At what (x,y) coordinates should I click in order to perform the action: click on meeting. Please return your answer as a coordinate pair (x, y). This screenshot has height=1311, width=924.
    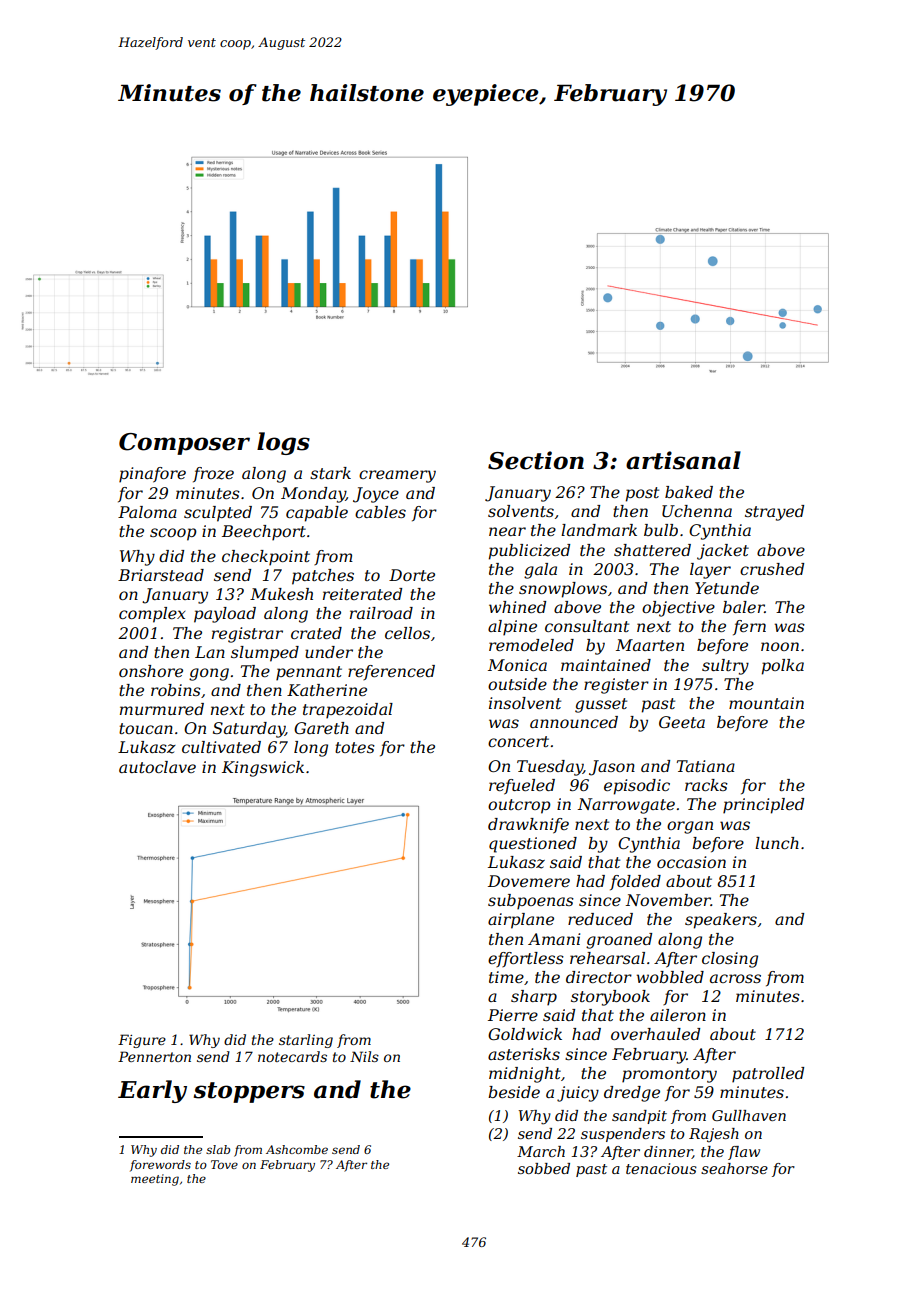
    Looking at the image, I should click on (155, 1180).
